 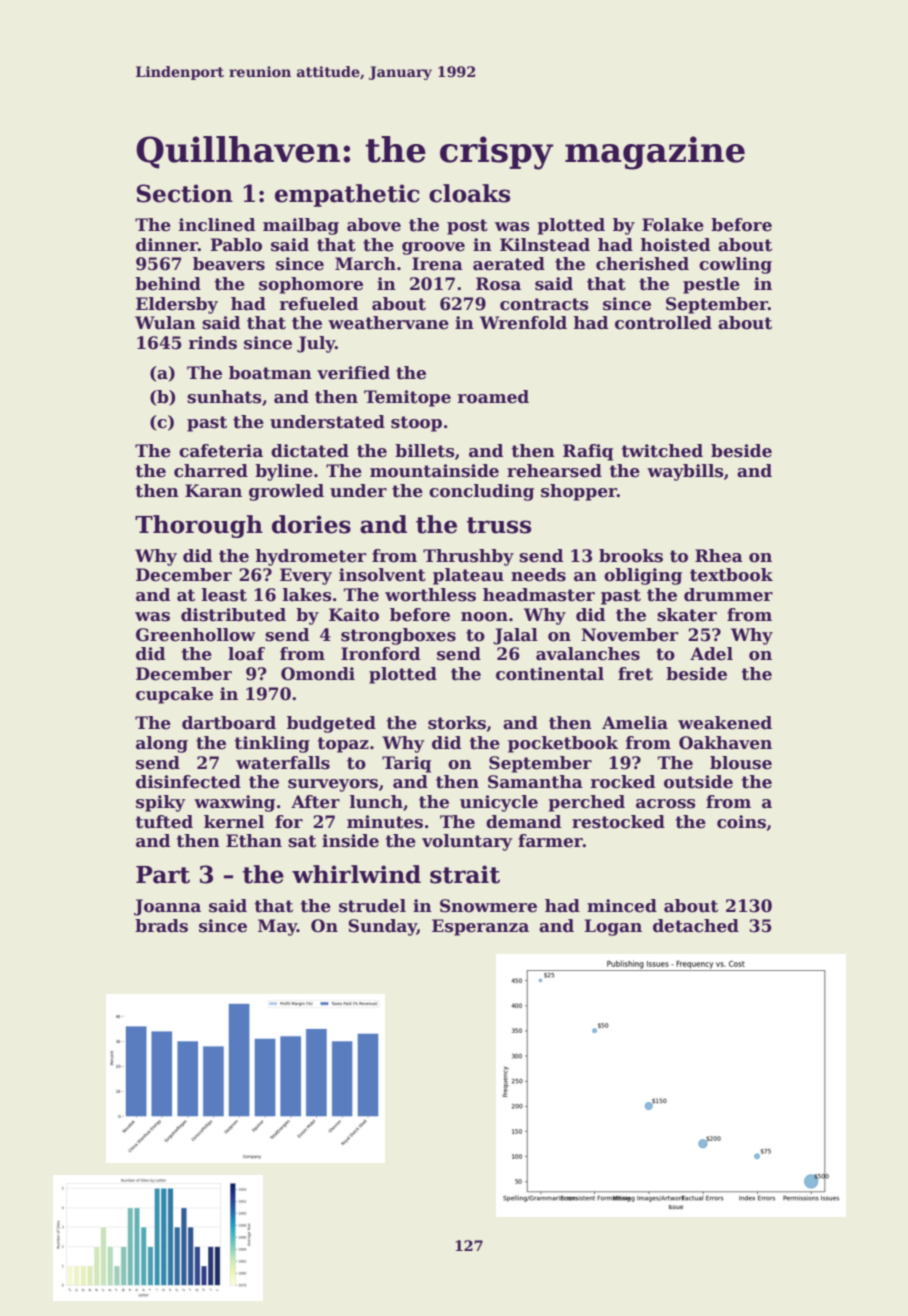 I want to click on Rafiq, so click(x=588, y=452).
